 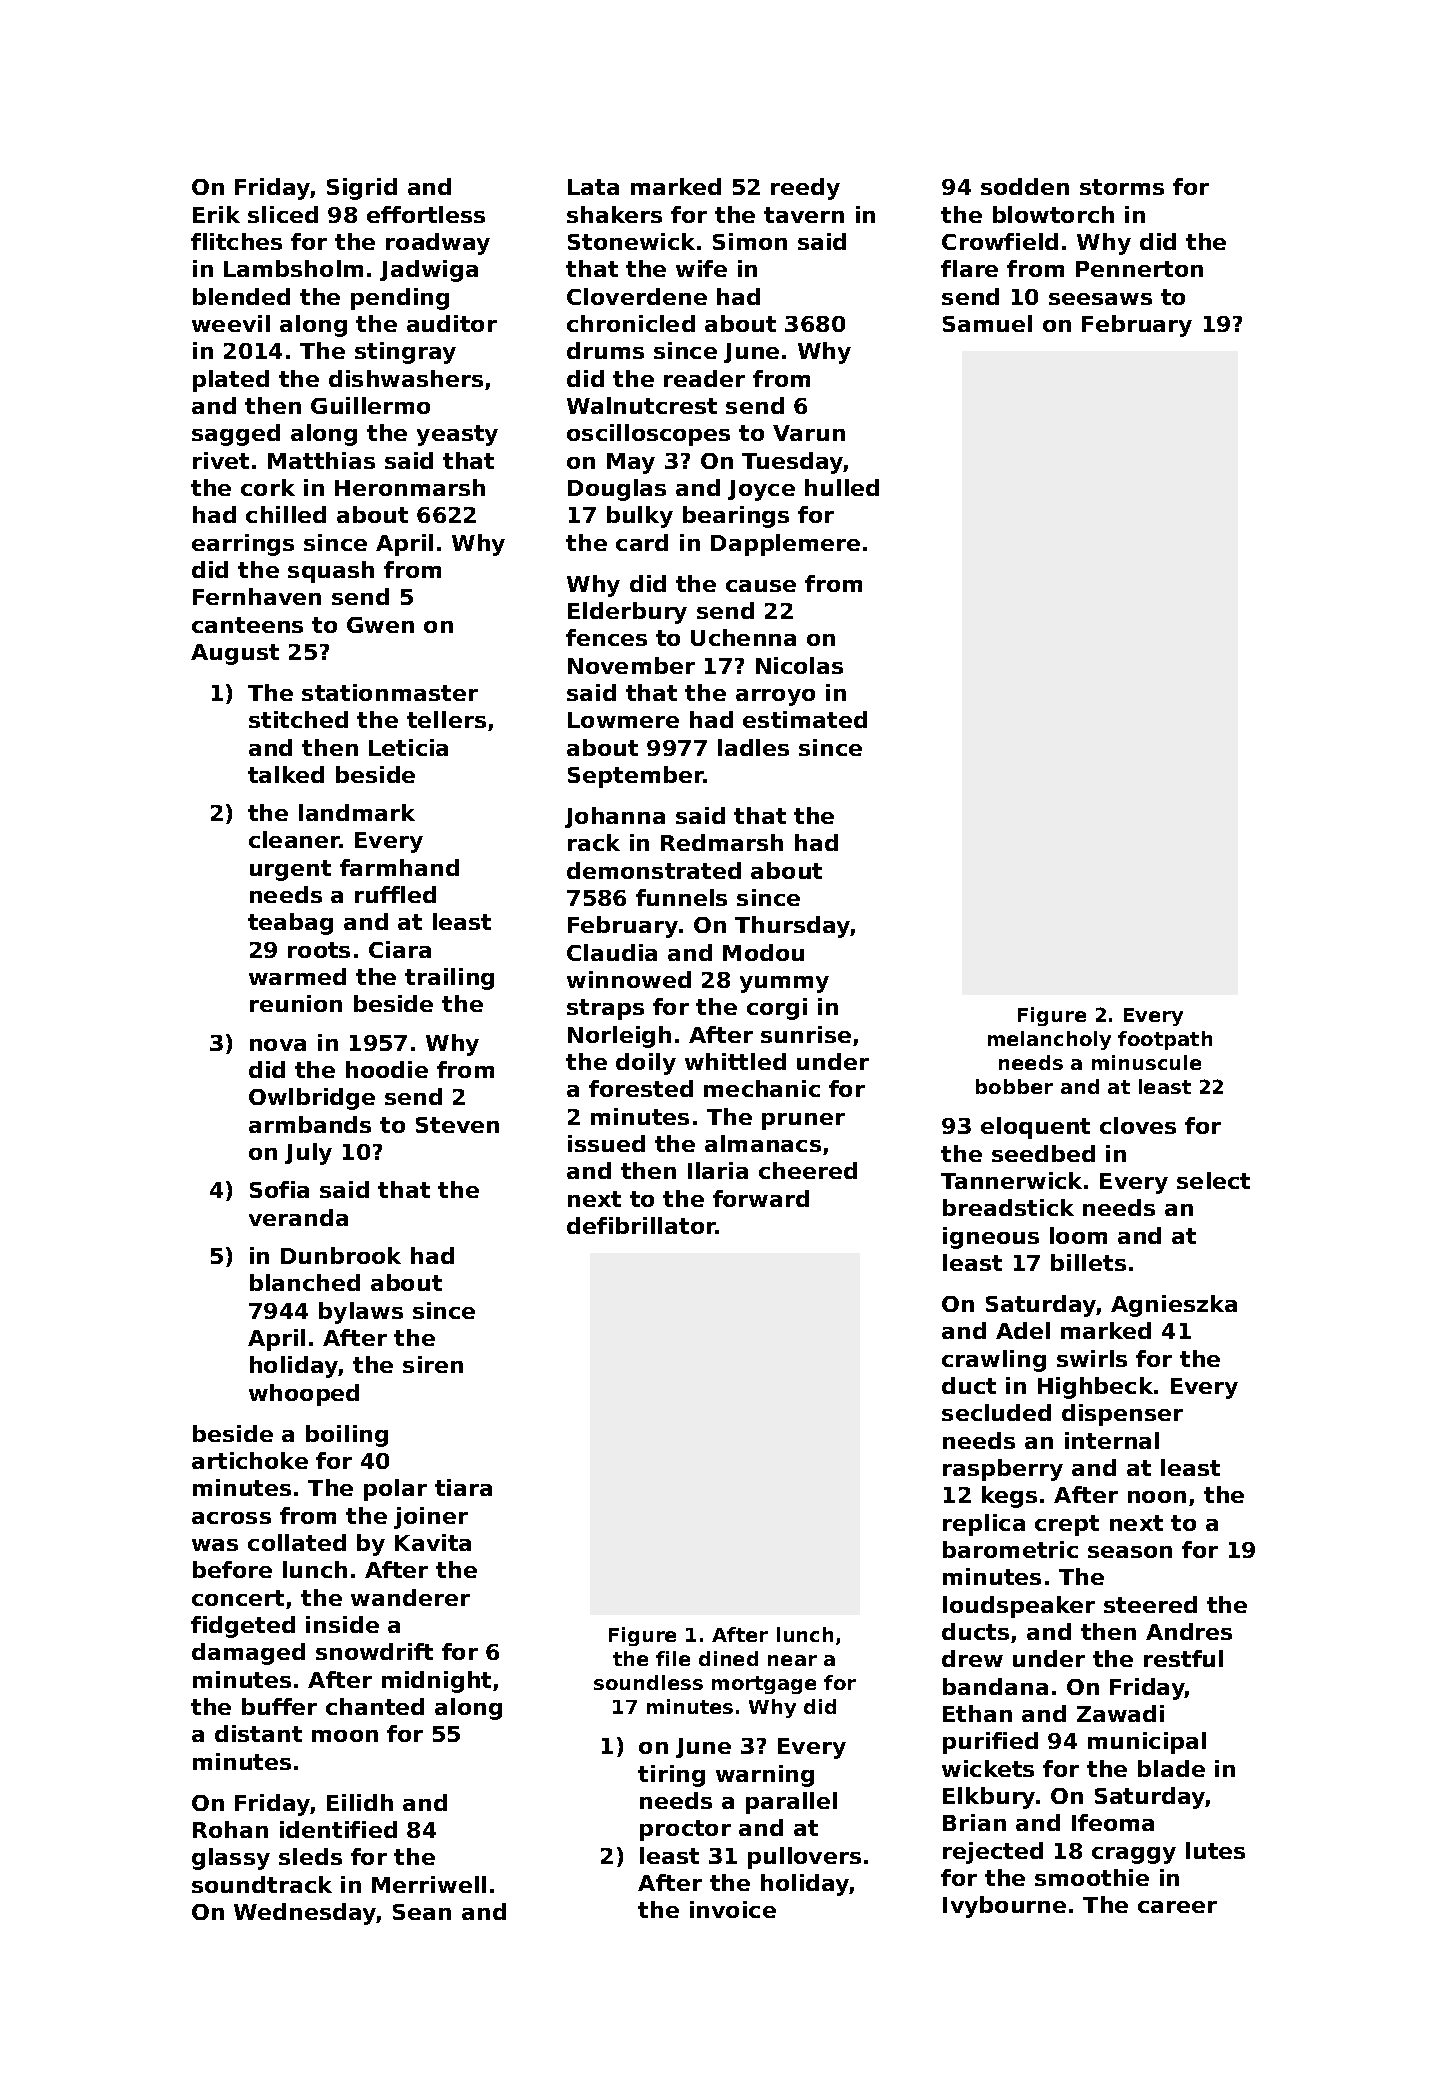 I want to click on tavern, so click(x=804, y=215).
